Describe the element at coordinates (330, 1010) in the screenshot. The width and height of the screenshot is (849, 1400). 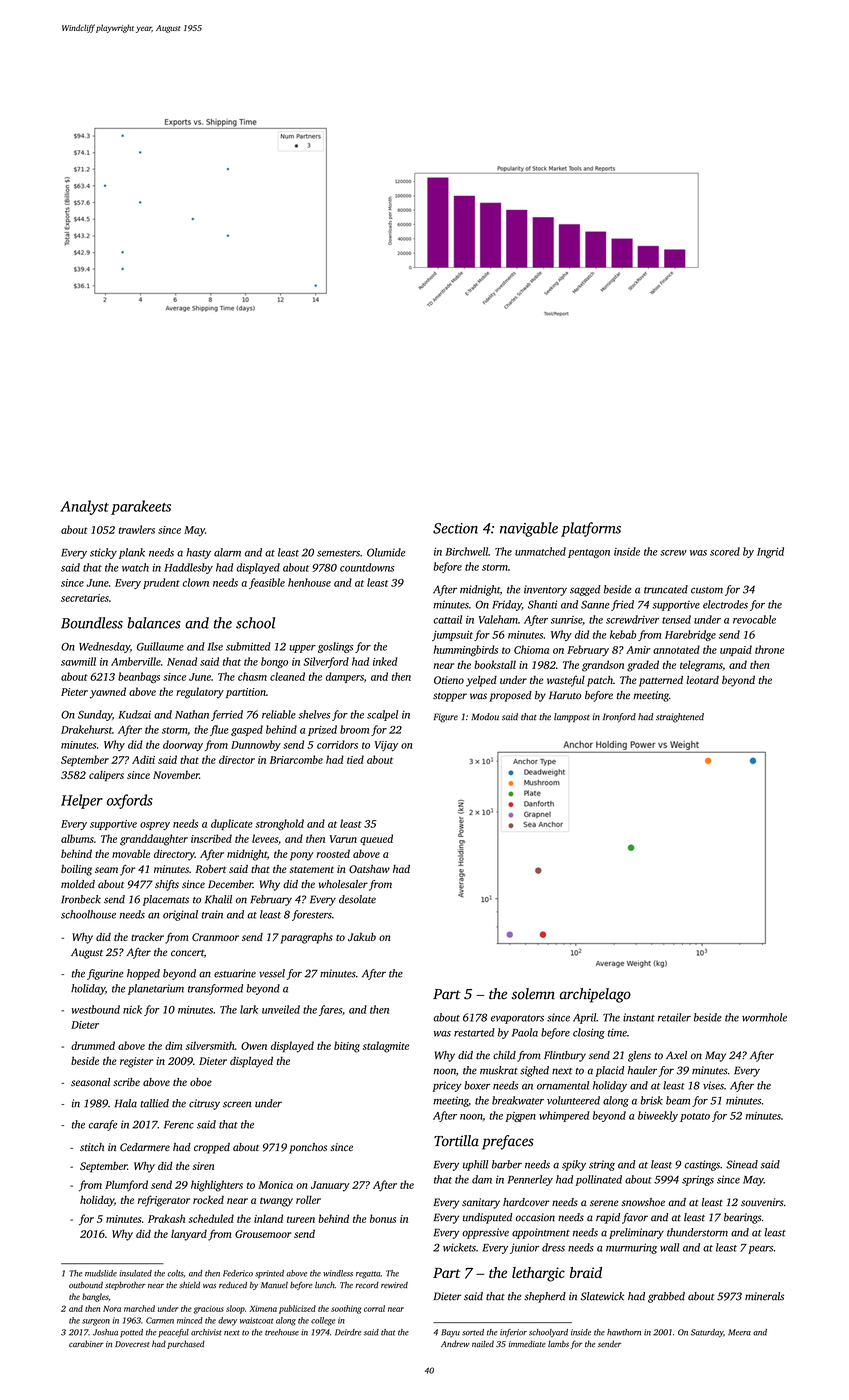
I see `fares` at that location.
